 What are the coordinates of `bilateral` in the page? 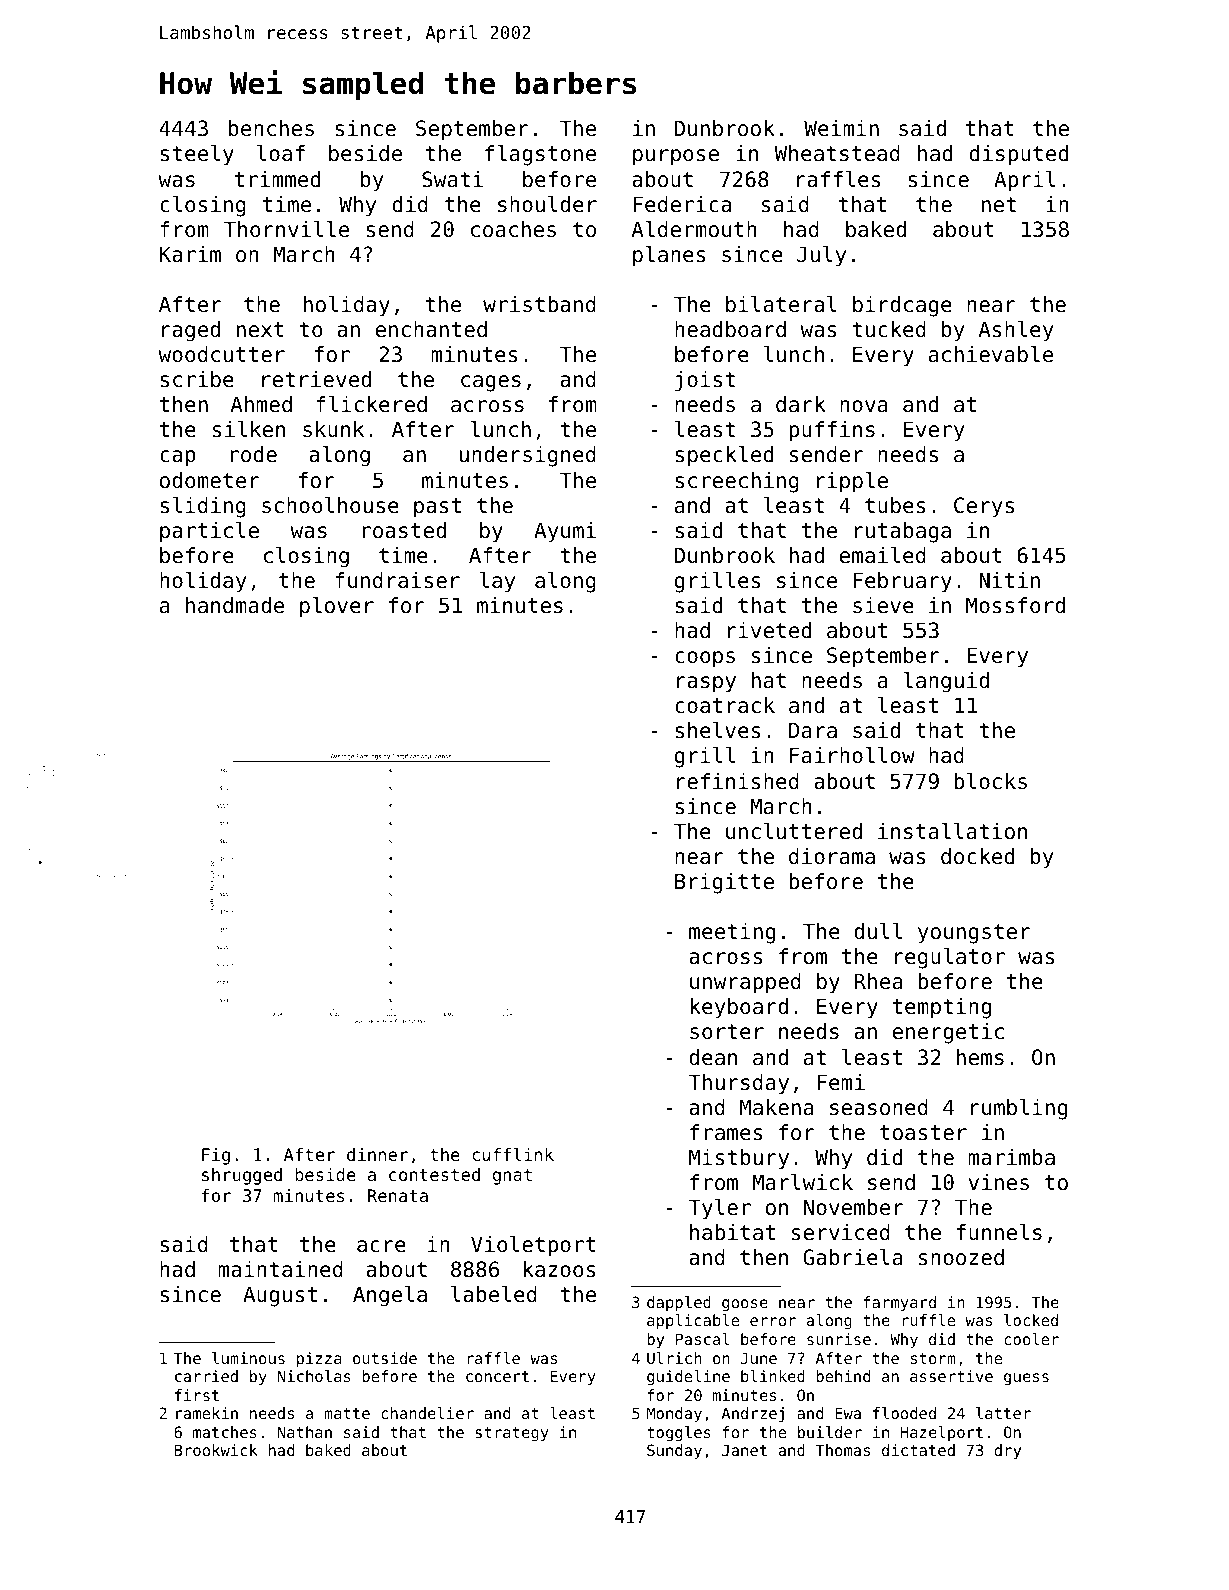 It's located at (781, 304).
